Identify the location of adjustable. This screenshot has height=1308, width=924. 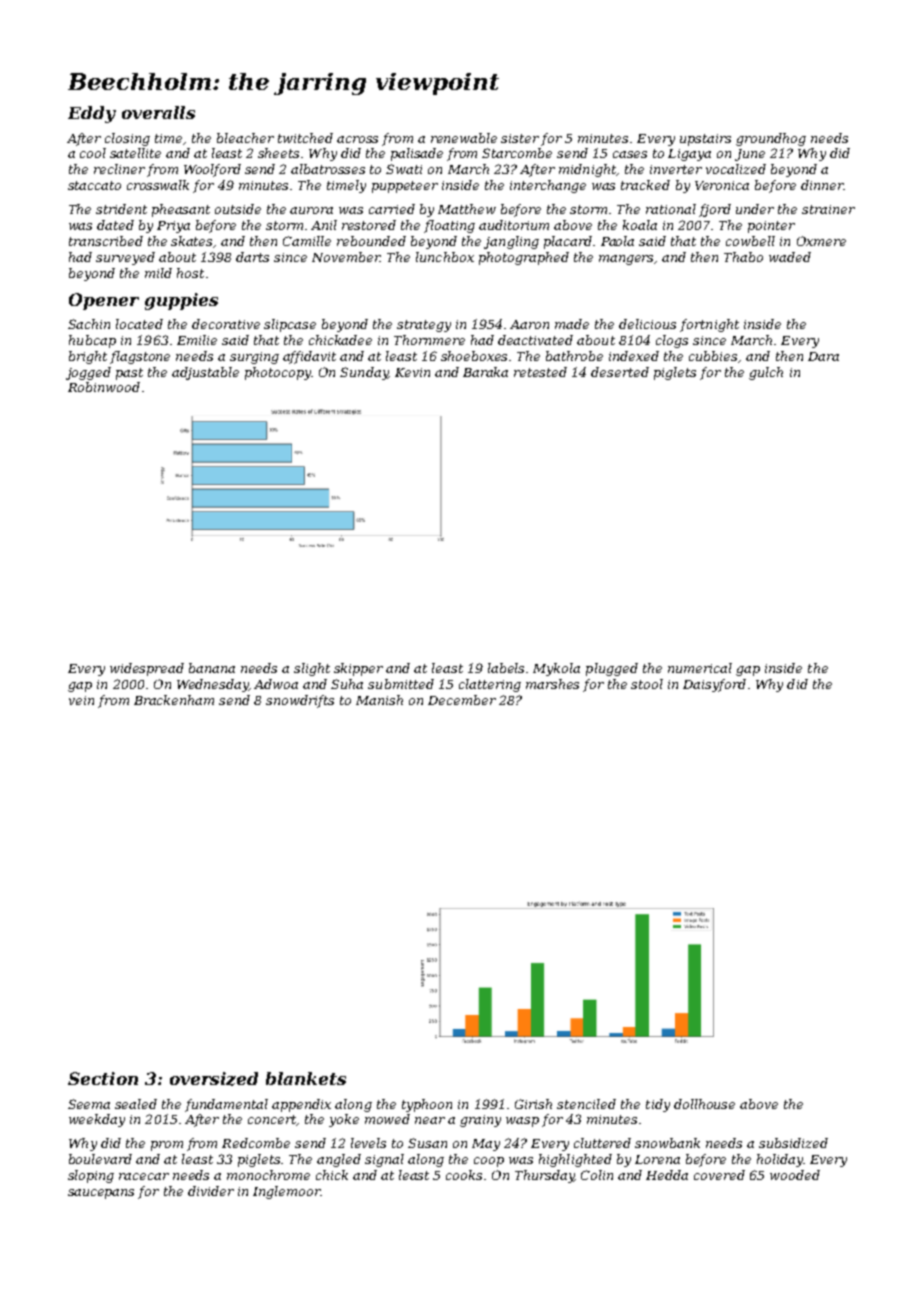
(205, 373).
